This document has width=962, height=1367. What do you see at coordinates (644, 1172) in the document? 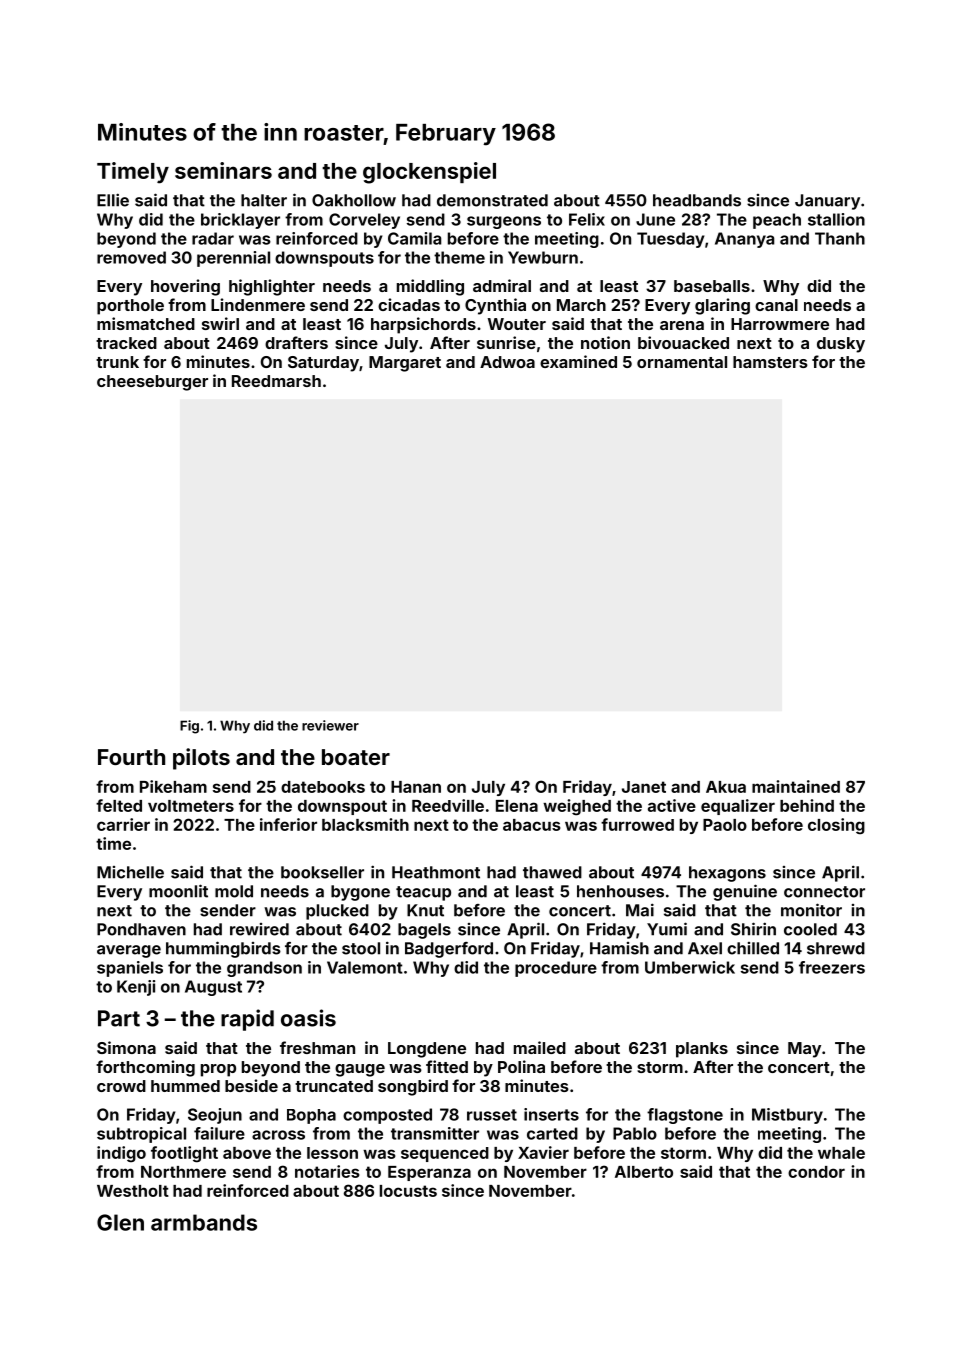
I see `Alberto` at bounding box center [644, 1172].
